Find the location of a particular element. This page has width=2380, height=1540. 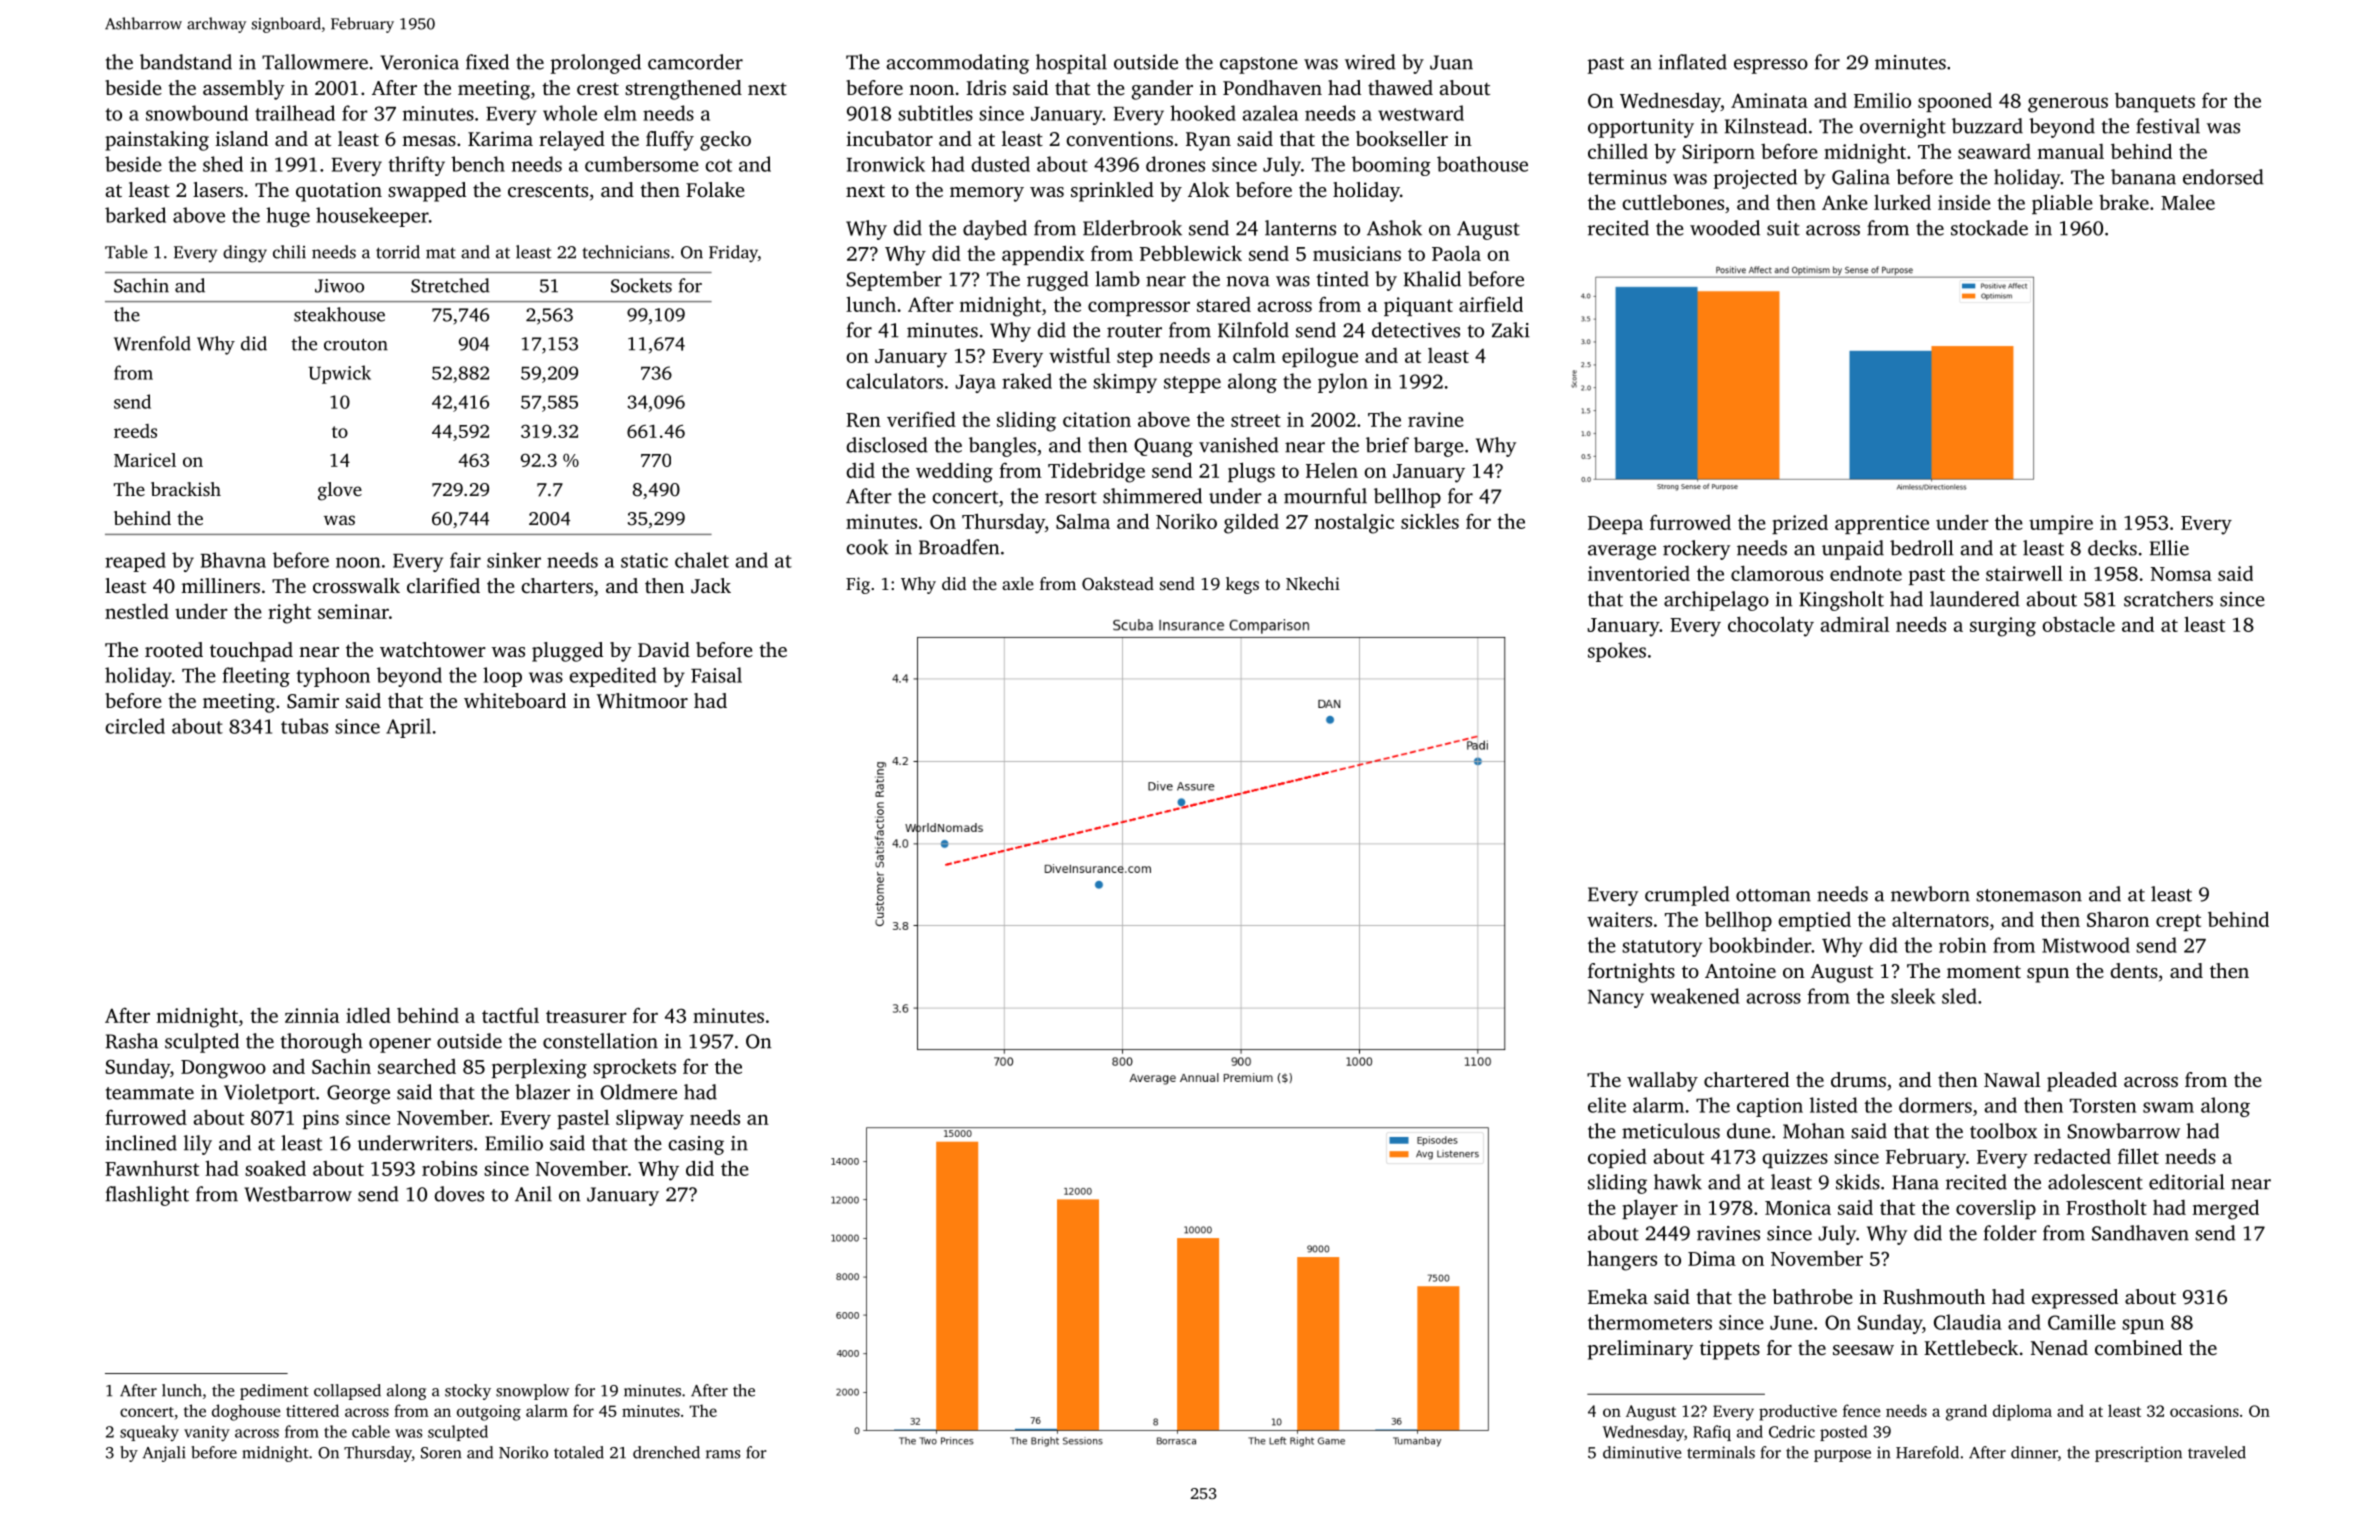

stockade is located at coordinates (1989, 228).
